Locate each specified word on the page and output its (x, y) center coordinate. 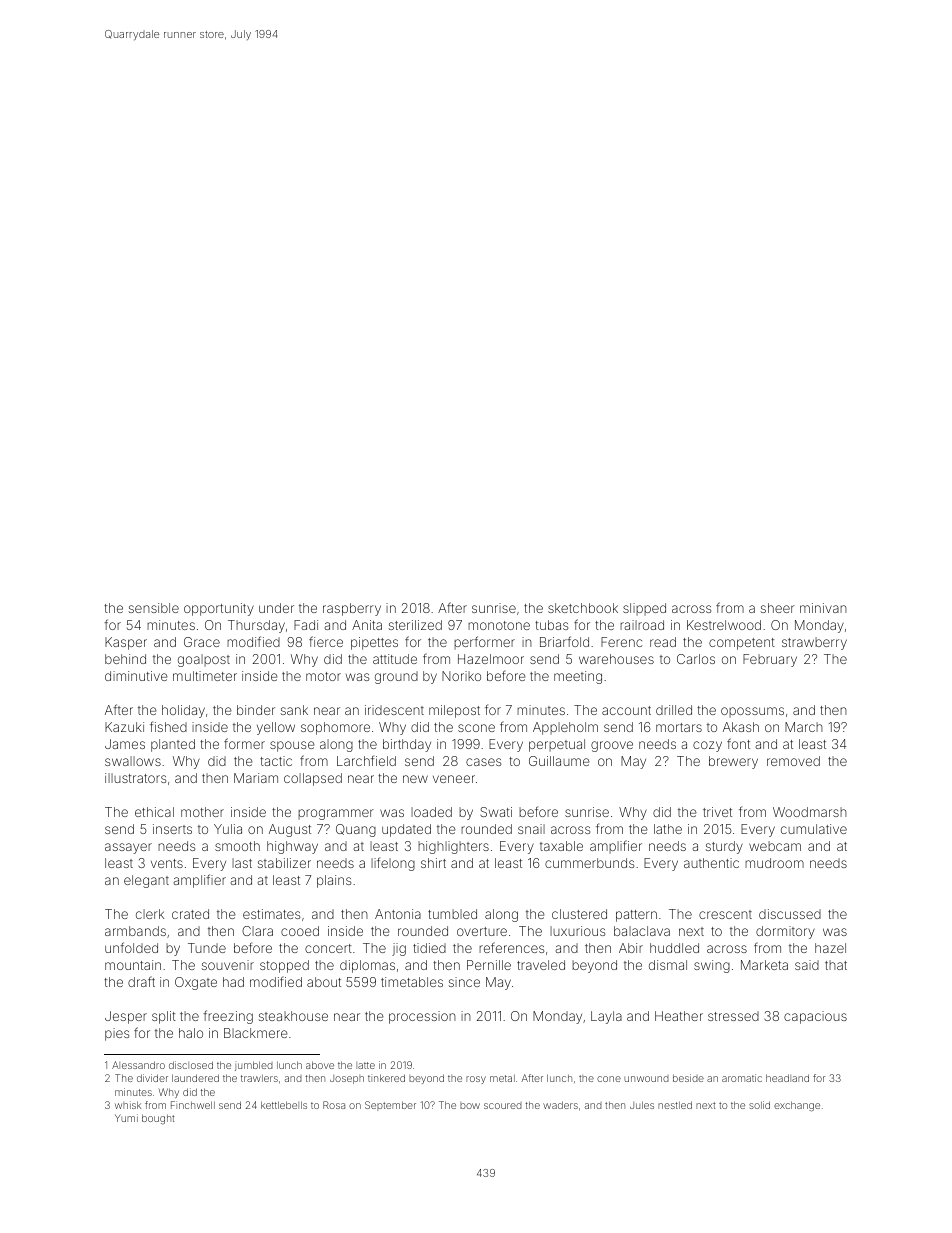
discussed (790, 914)
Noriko (461, 676)
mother (202, 812)
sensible (154, 608)
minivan (823, 608)
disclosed (191, 1065)
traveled (541, 965)
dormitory (785, 932)
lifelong (393, 864)
